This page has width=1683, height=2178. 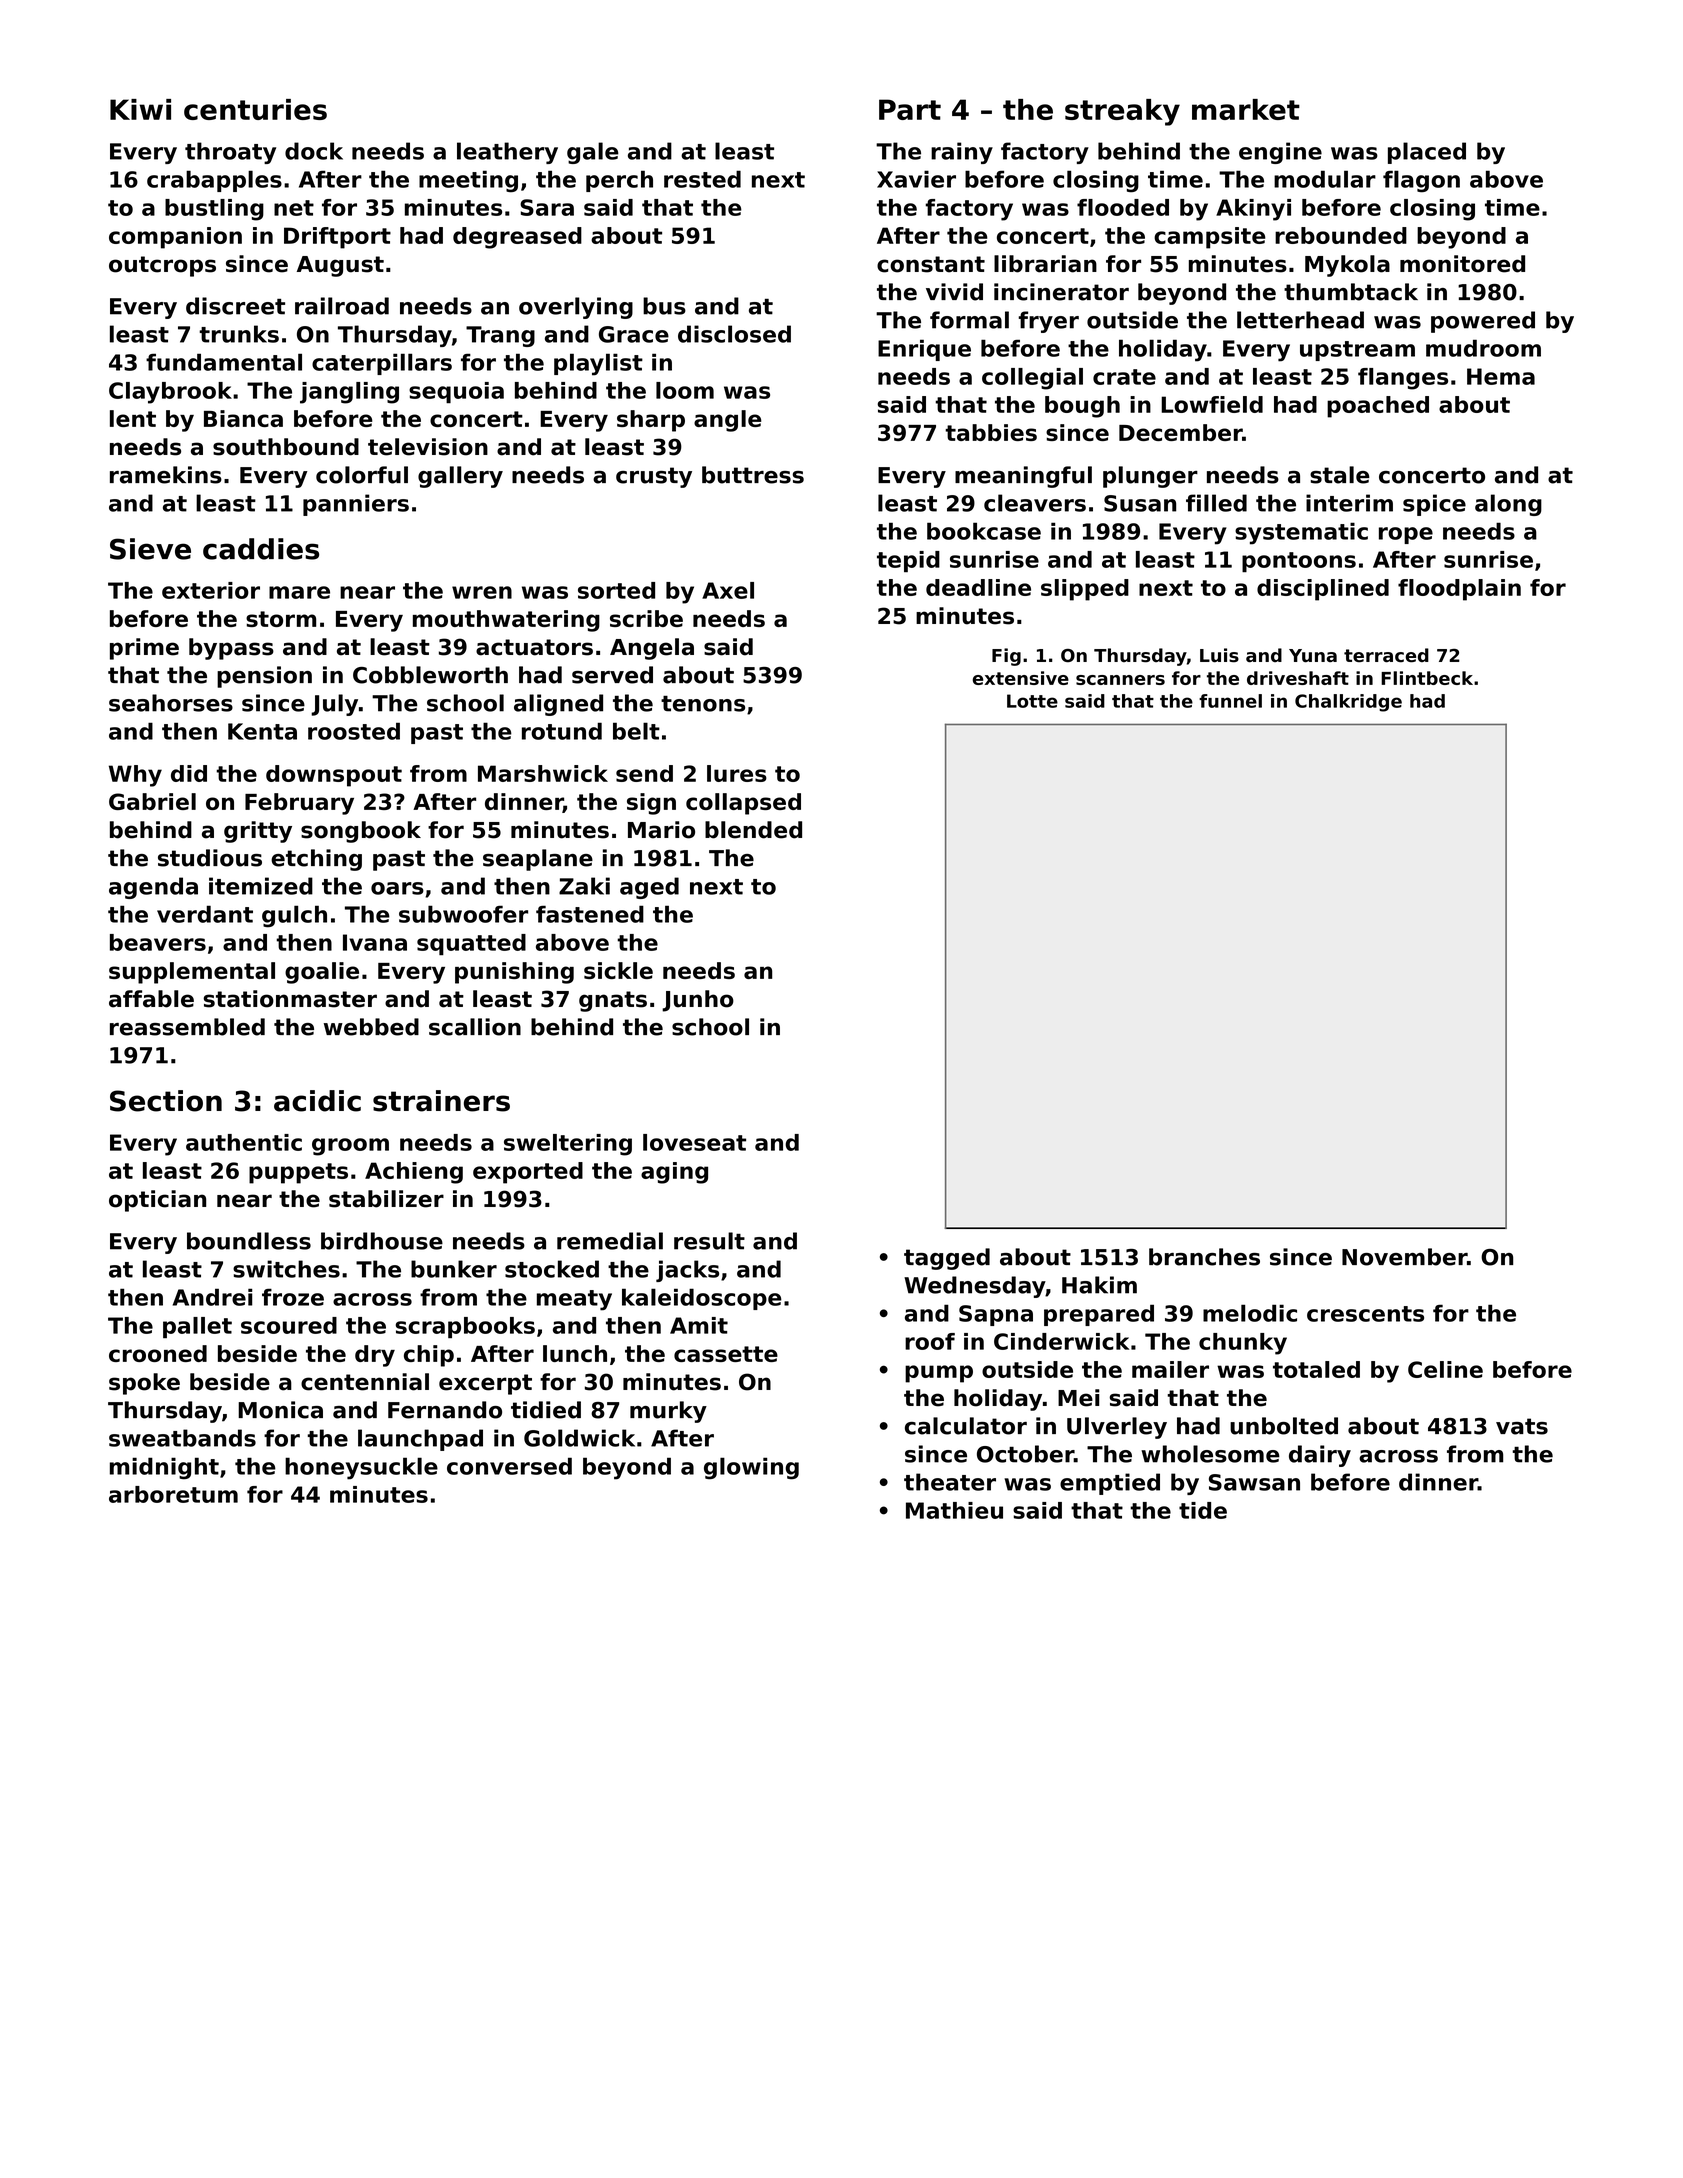 I want to click on exterior, so click(x=211, y=590).
